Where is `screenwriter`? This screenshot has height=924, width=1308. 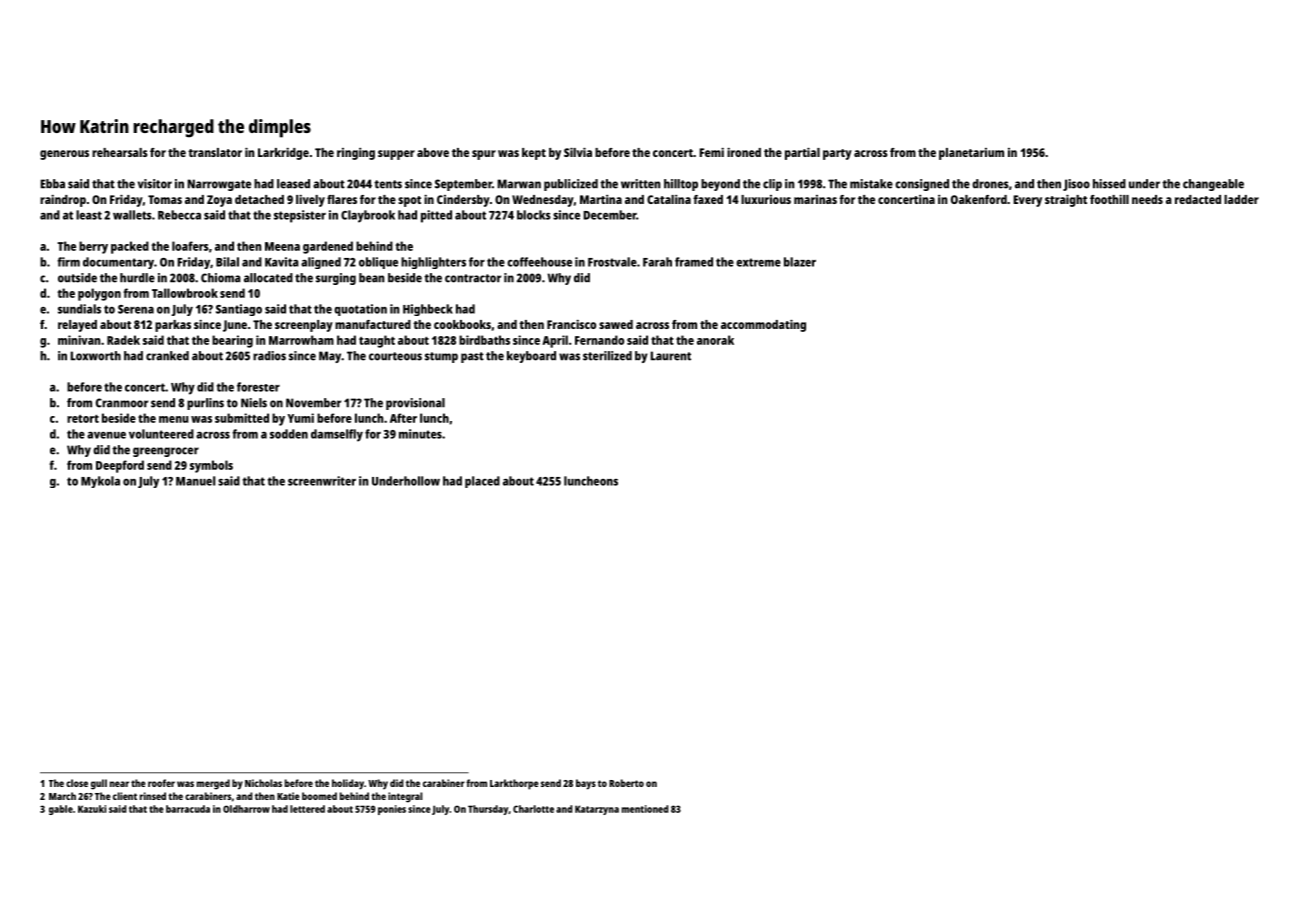
screenwriter is located at coordinates (322, 481).
